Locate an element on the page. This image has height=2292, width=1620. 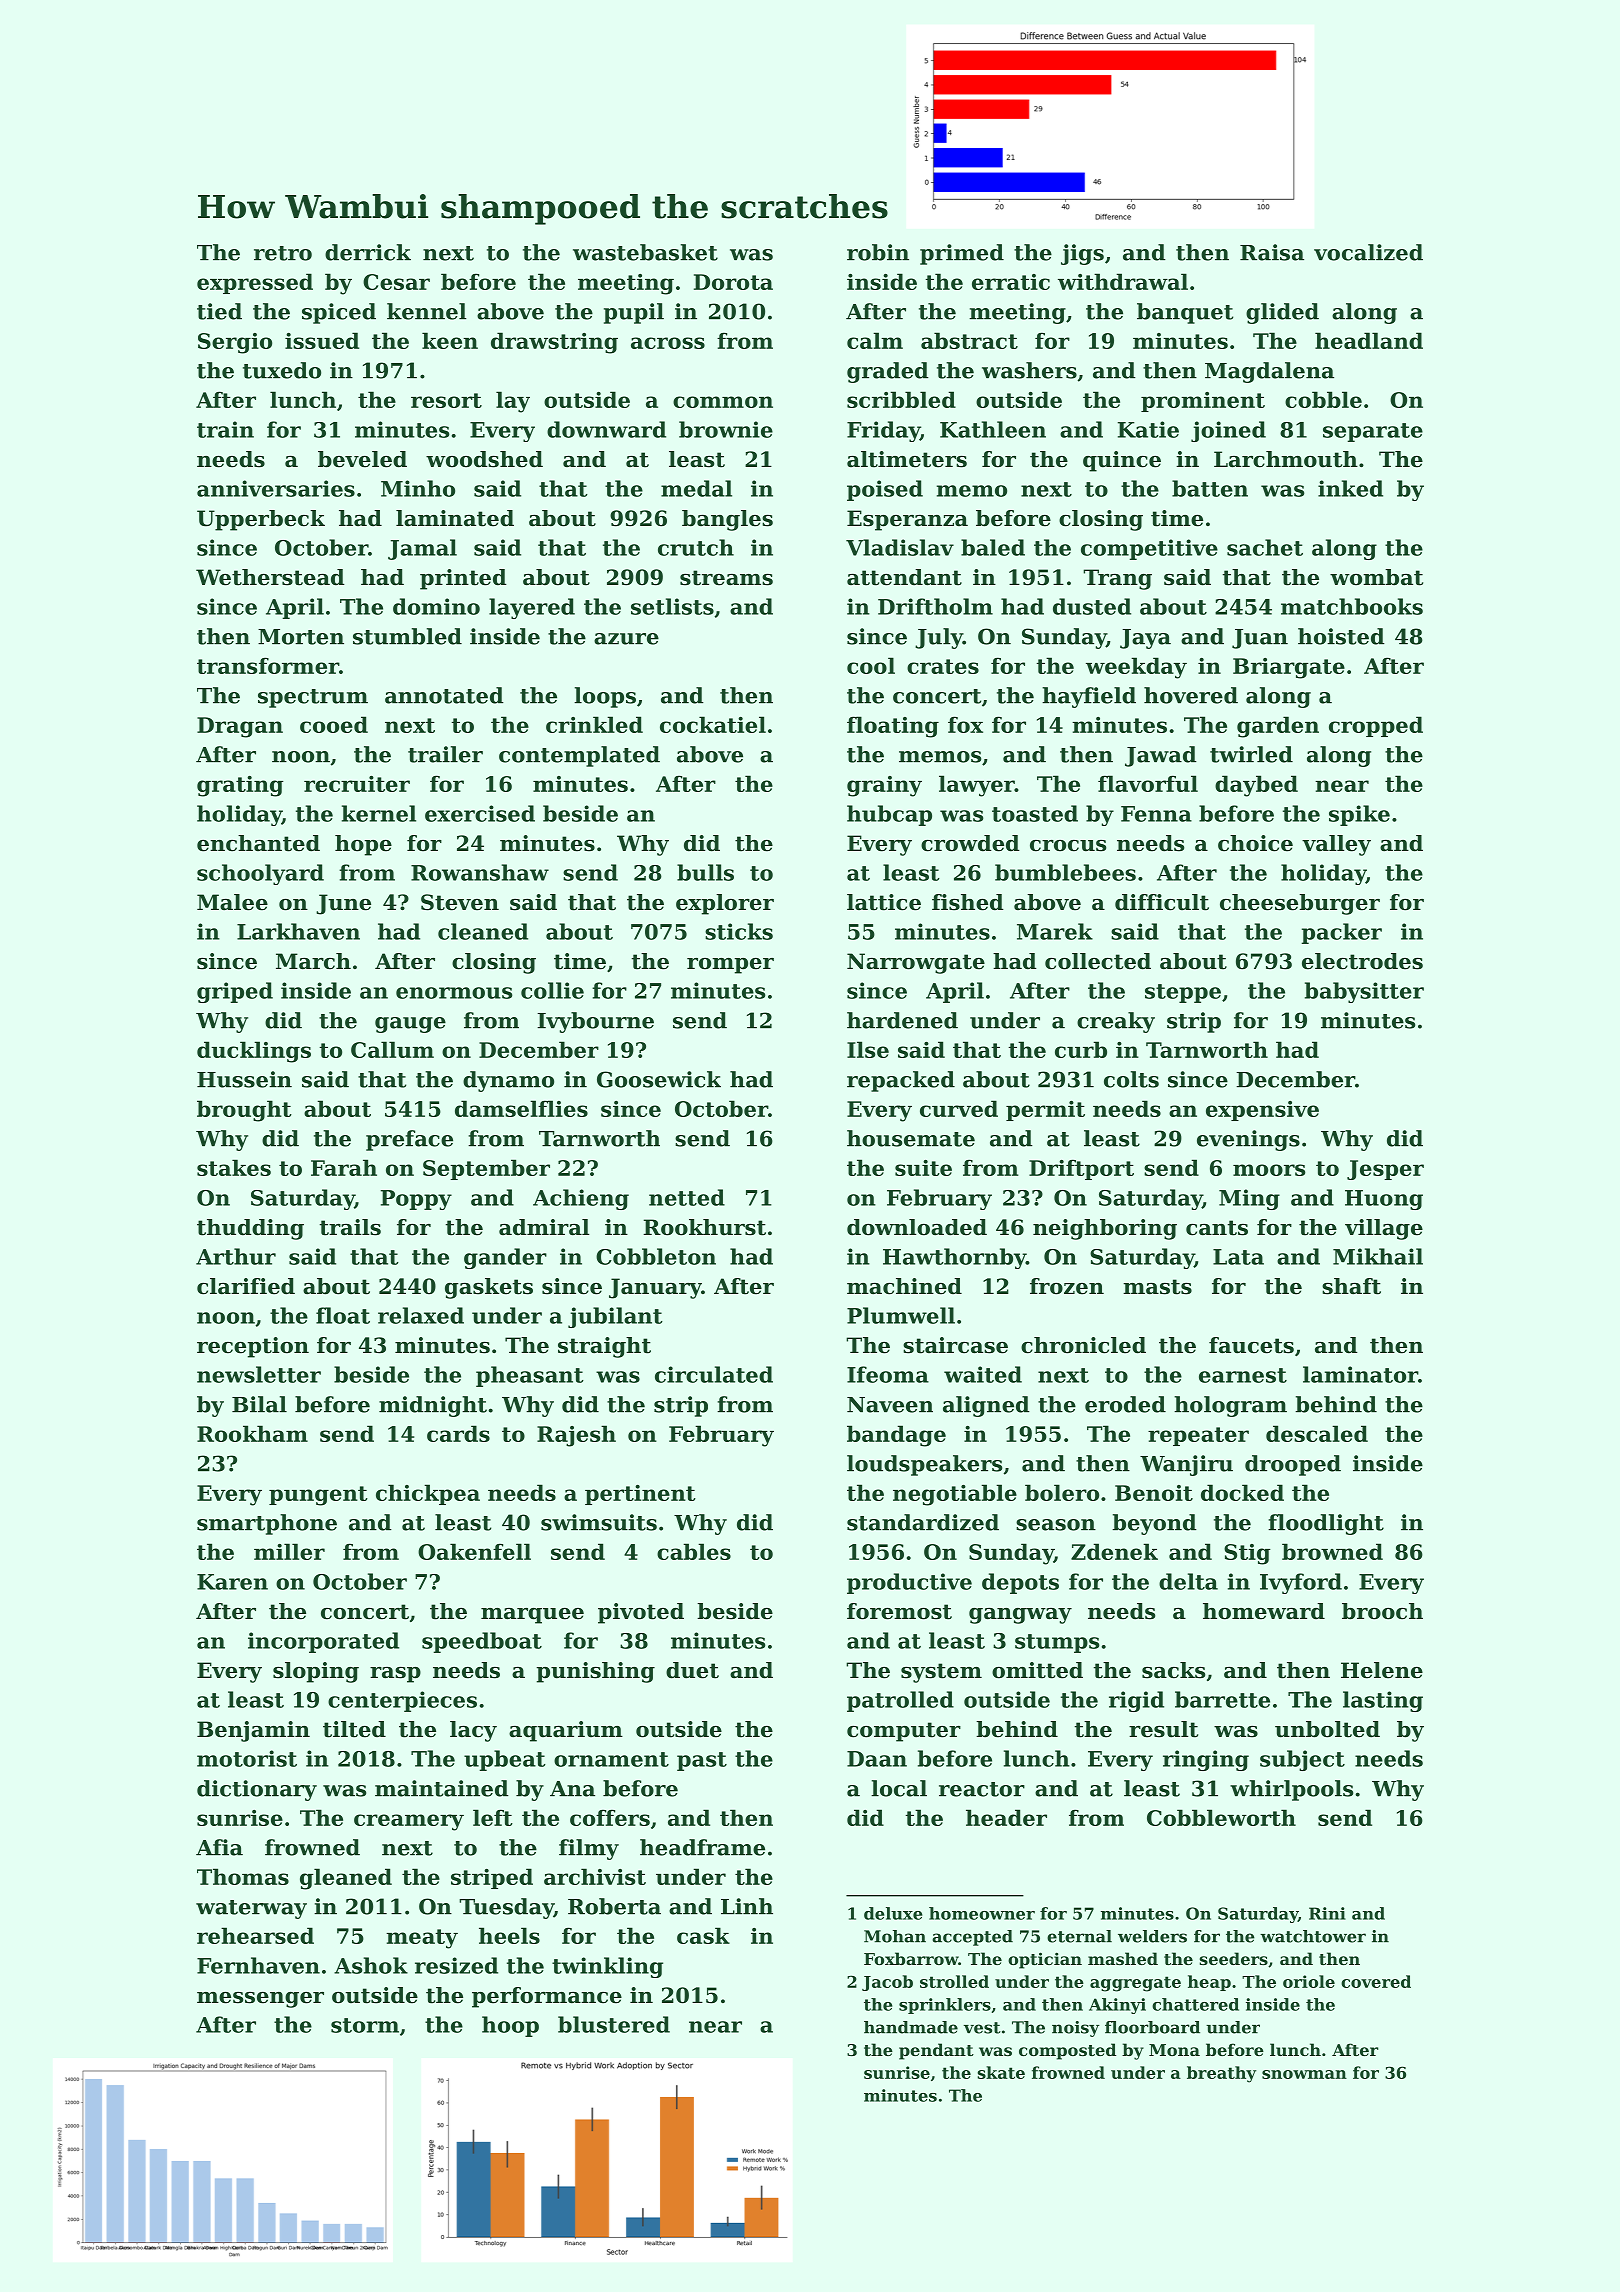
blustered is located at coordinates (614, 2024).
